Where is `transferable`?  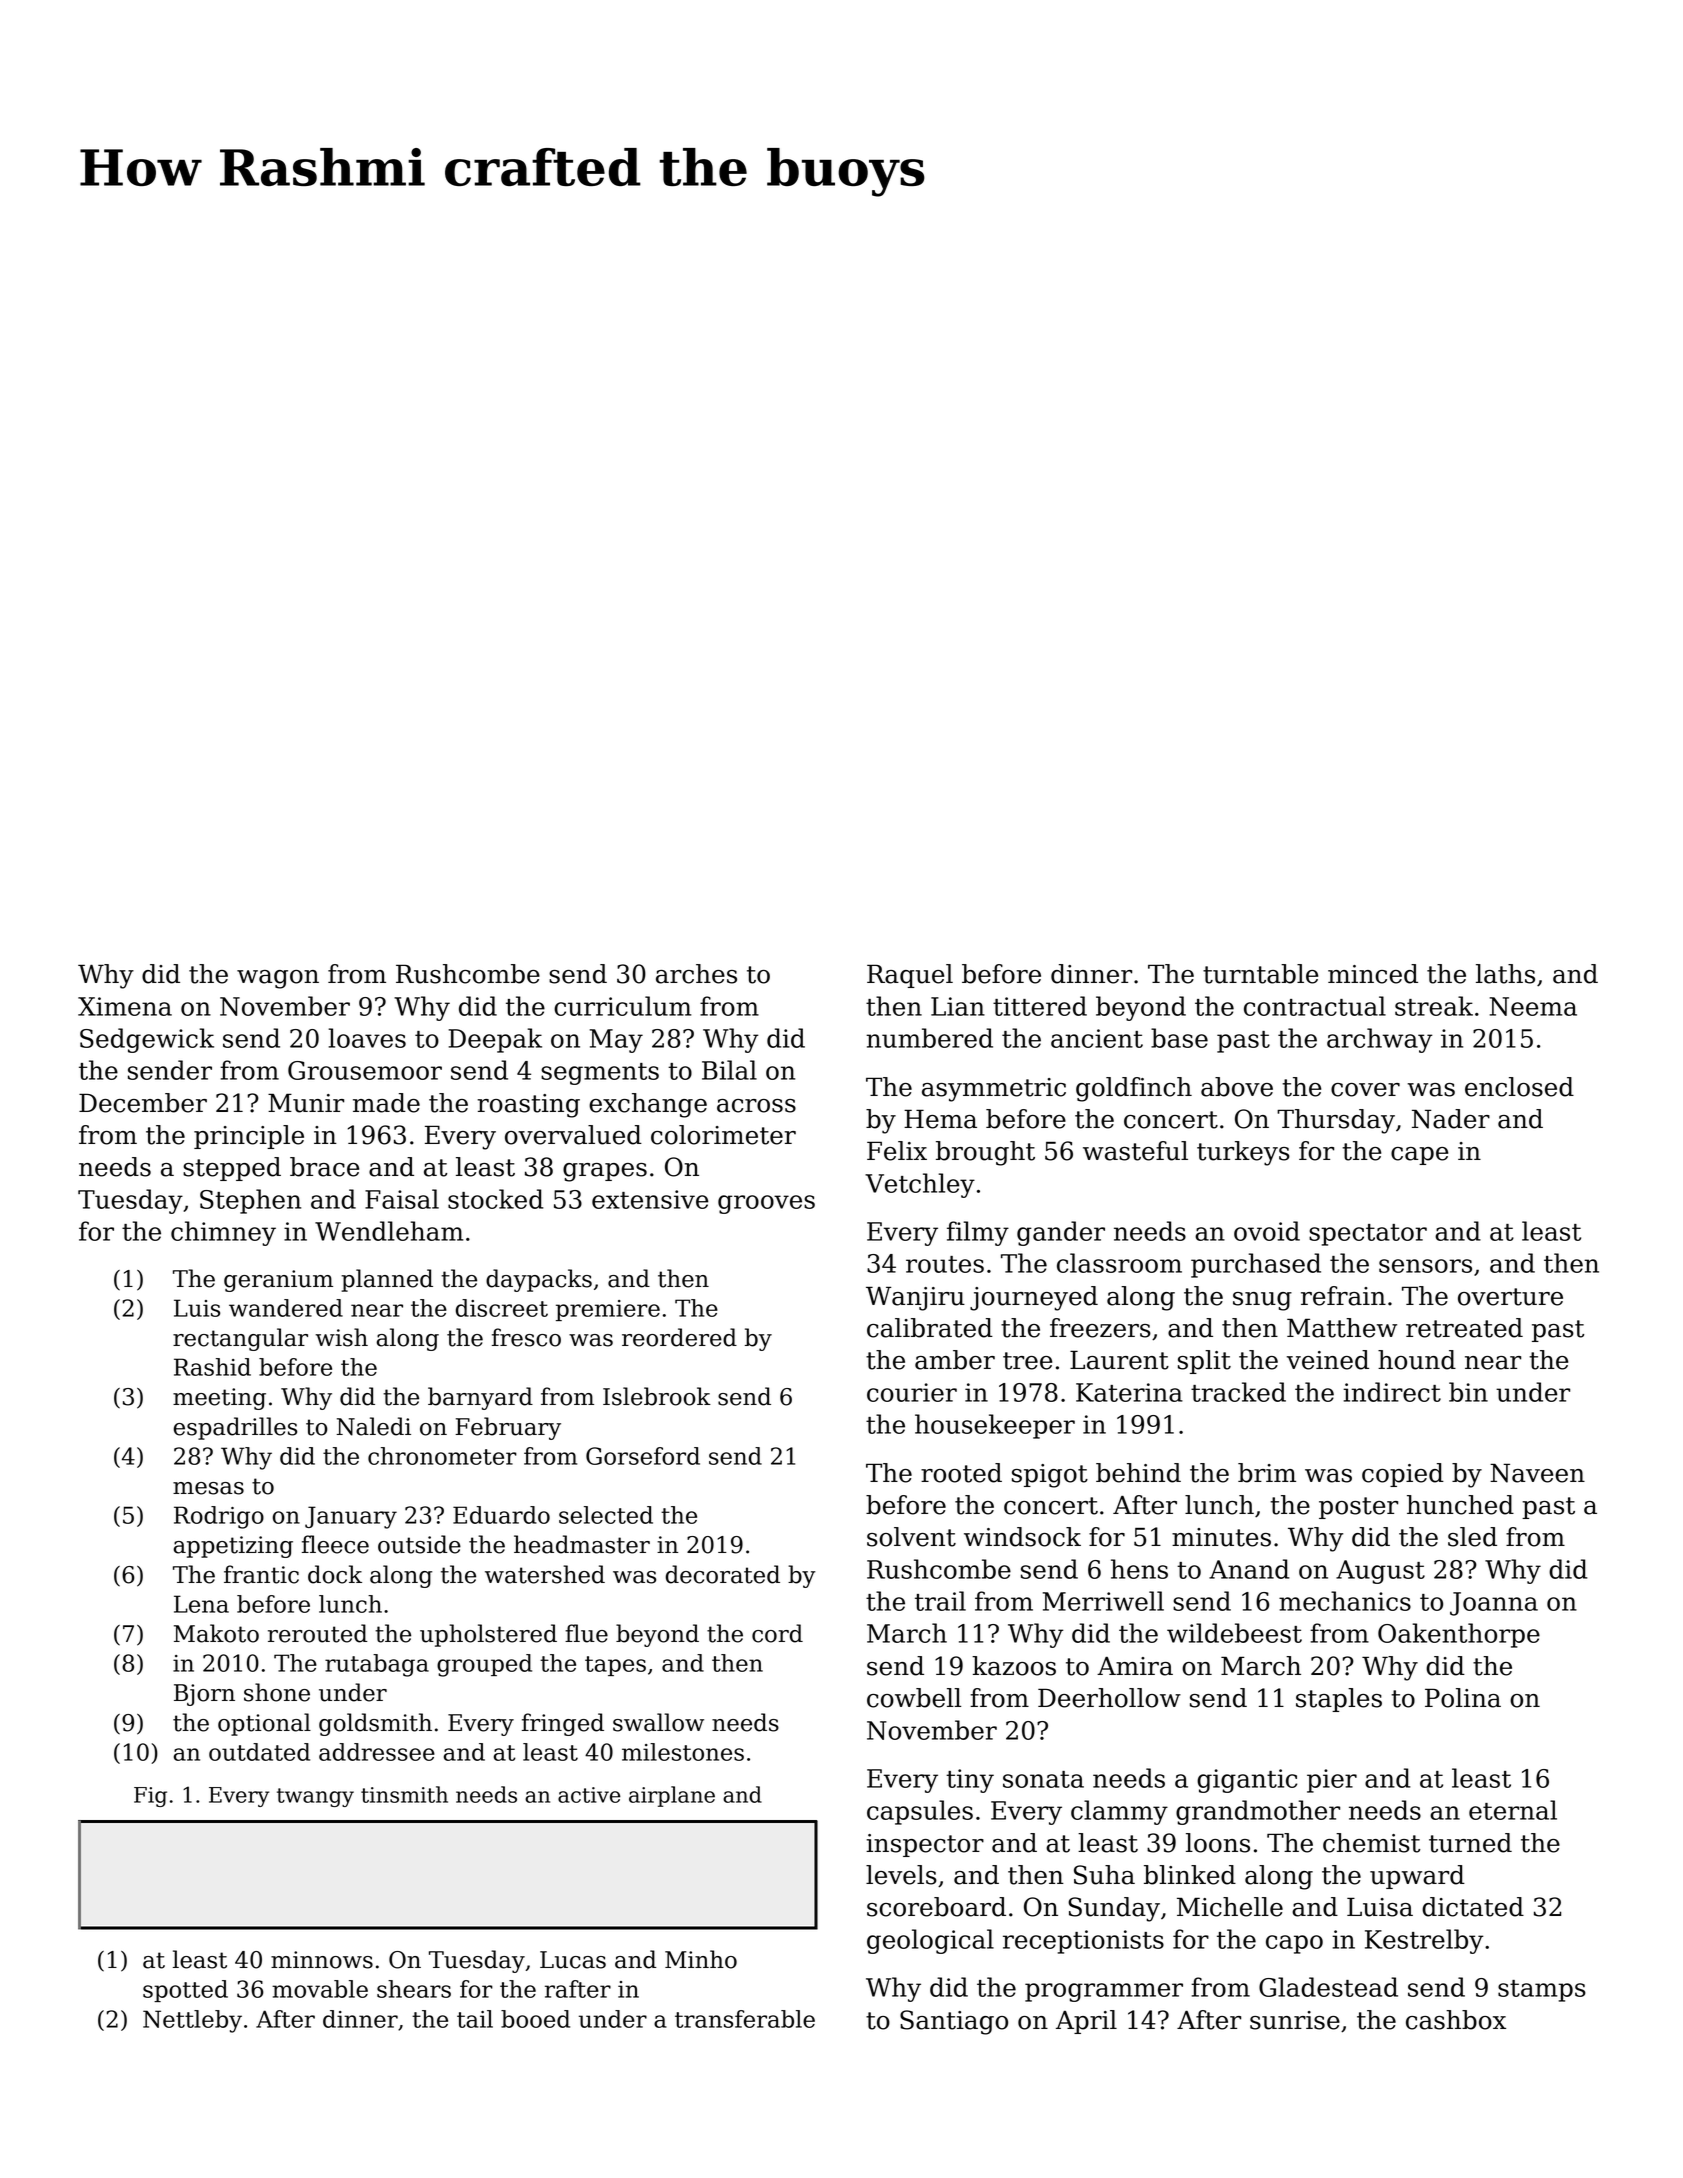 transferable is located at coordinates (745, 2019).
